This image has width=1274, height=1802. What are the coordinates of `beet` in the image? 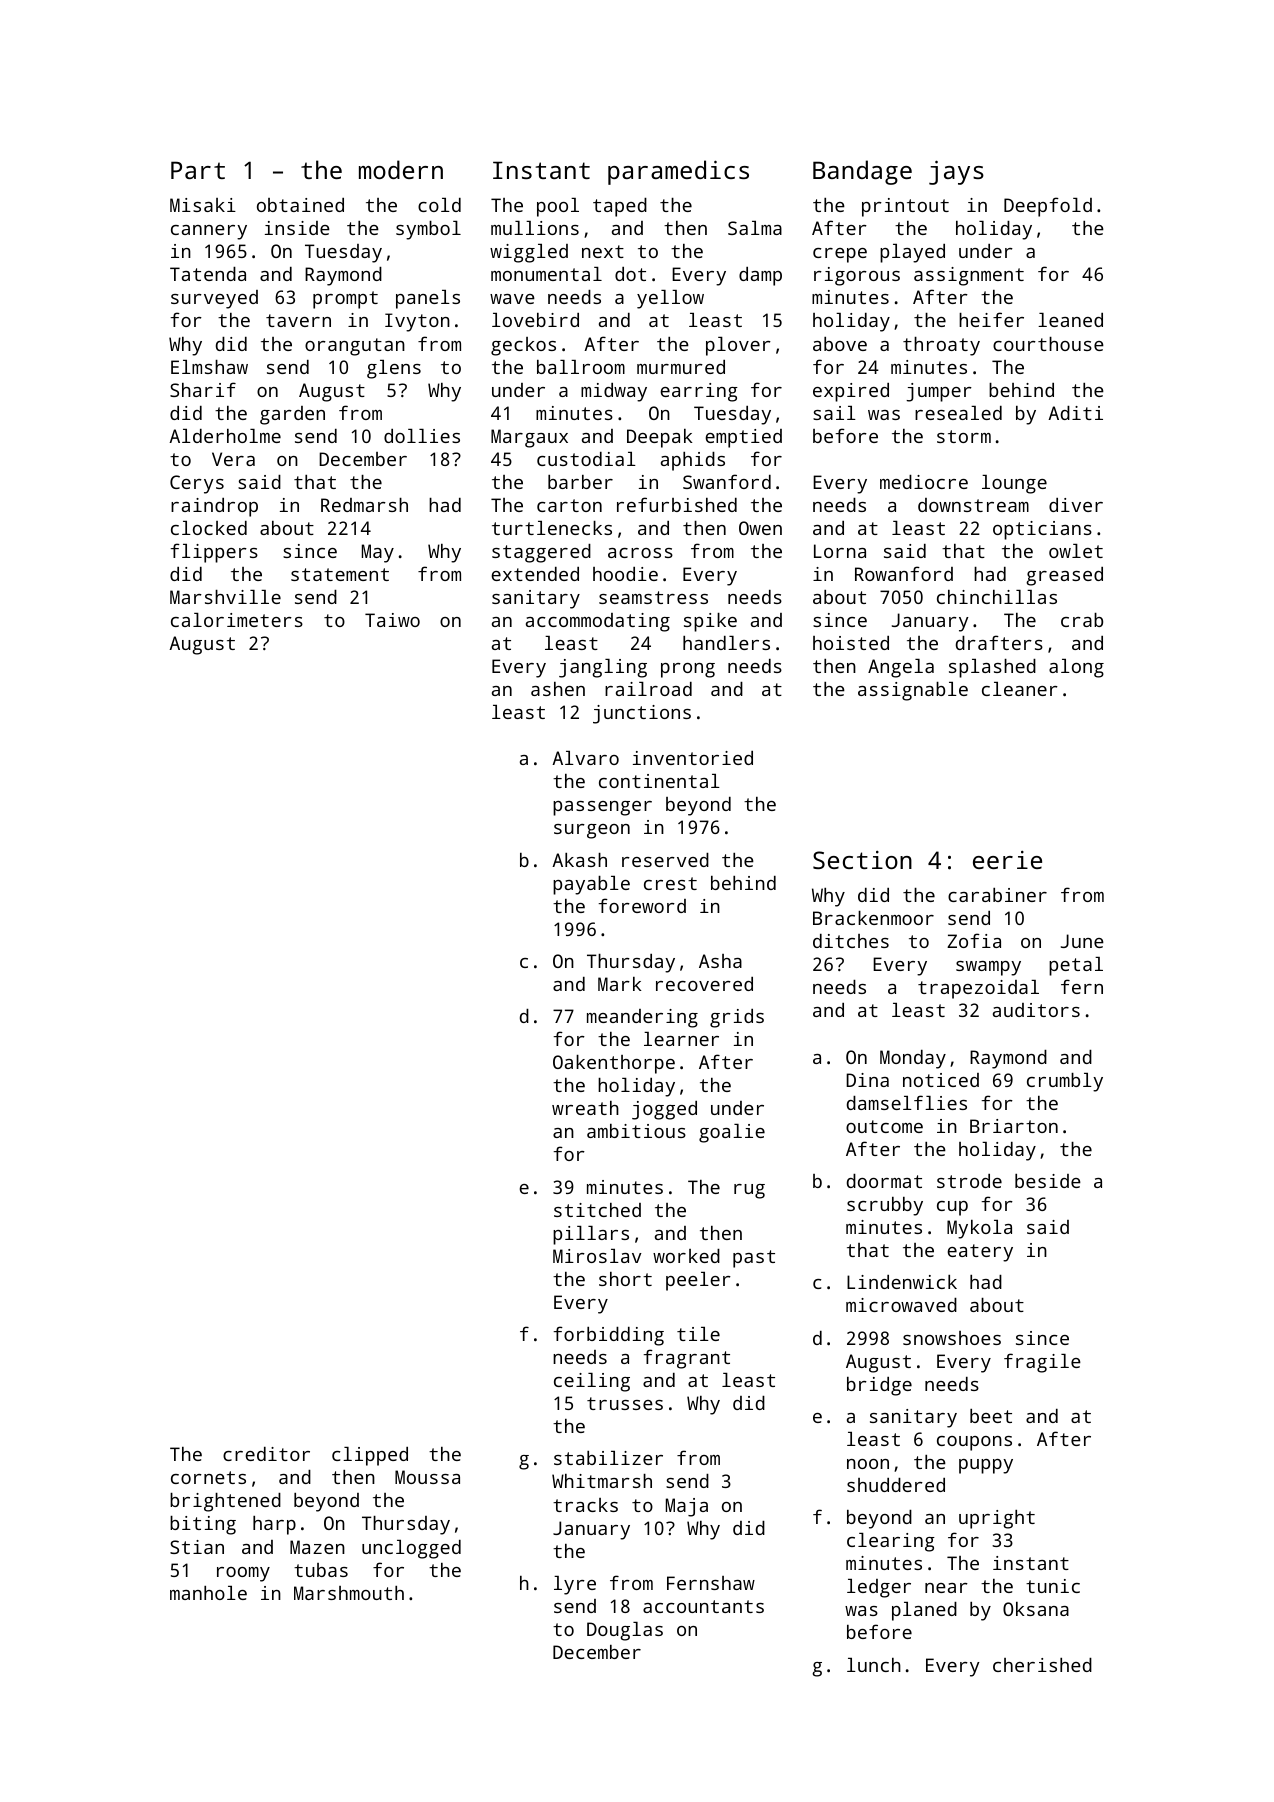 It's located at (991, 1416).
